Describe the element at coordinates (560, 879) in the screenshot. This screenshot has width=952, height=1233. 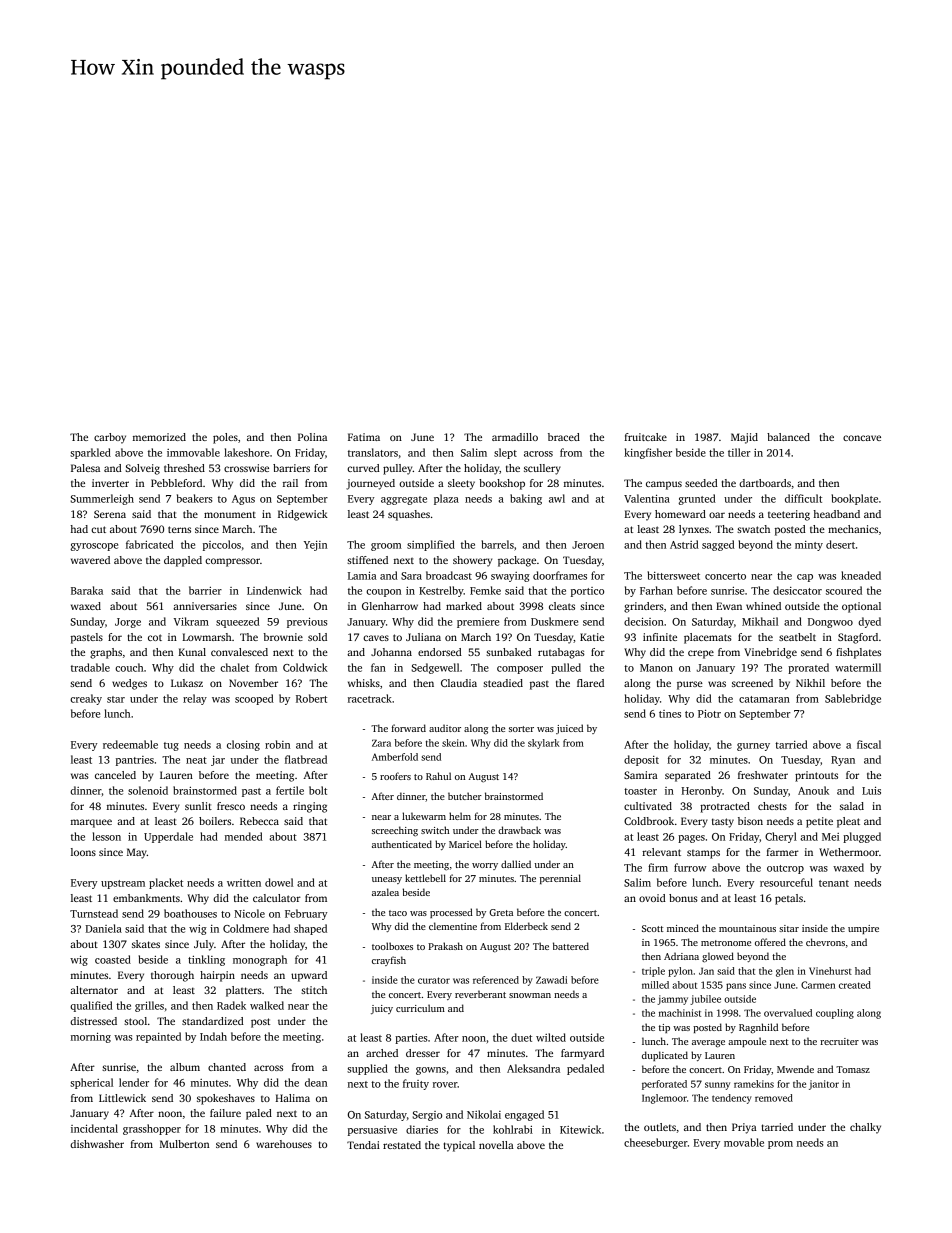
I see `perennial` at that location.
